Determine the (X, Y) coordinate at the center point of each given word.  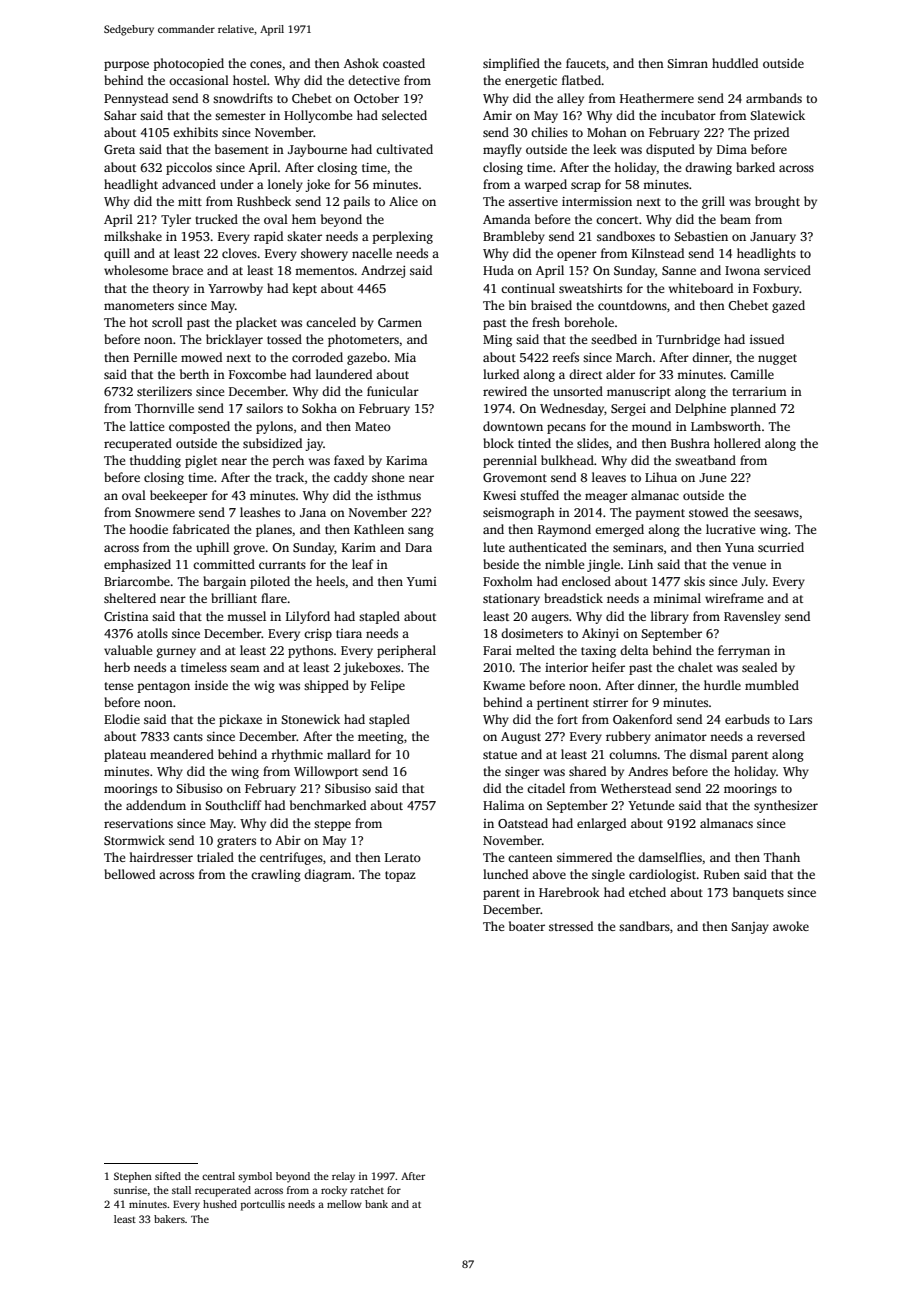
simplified (511, 64)
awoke (791, 926)
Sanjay (750, 928)
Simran (687, 63)
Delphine (700, 409)
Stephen (133, 1177)
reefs (565, 357)
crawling (276, 875)
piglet (201, 461)
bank (376, 1204)
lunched (505, 874)
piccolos (189, 168)
